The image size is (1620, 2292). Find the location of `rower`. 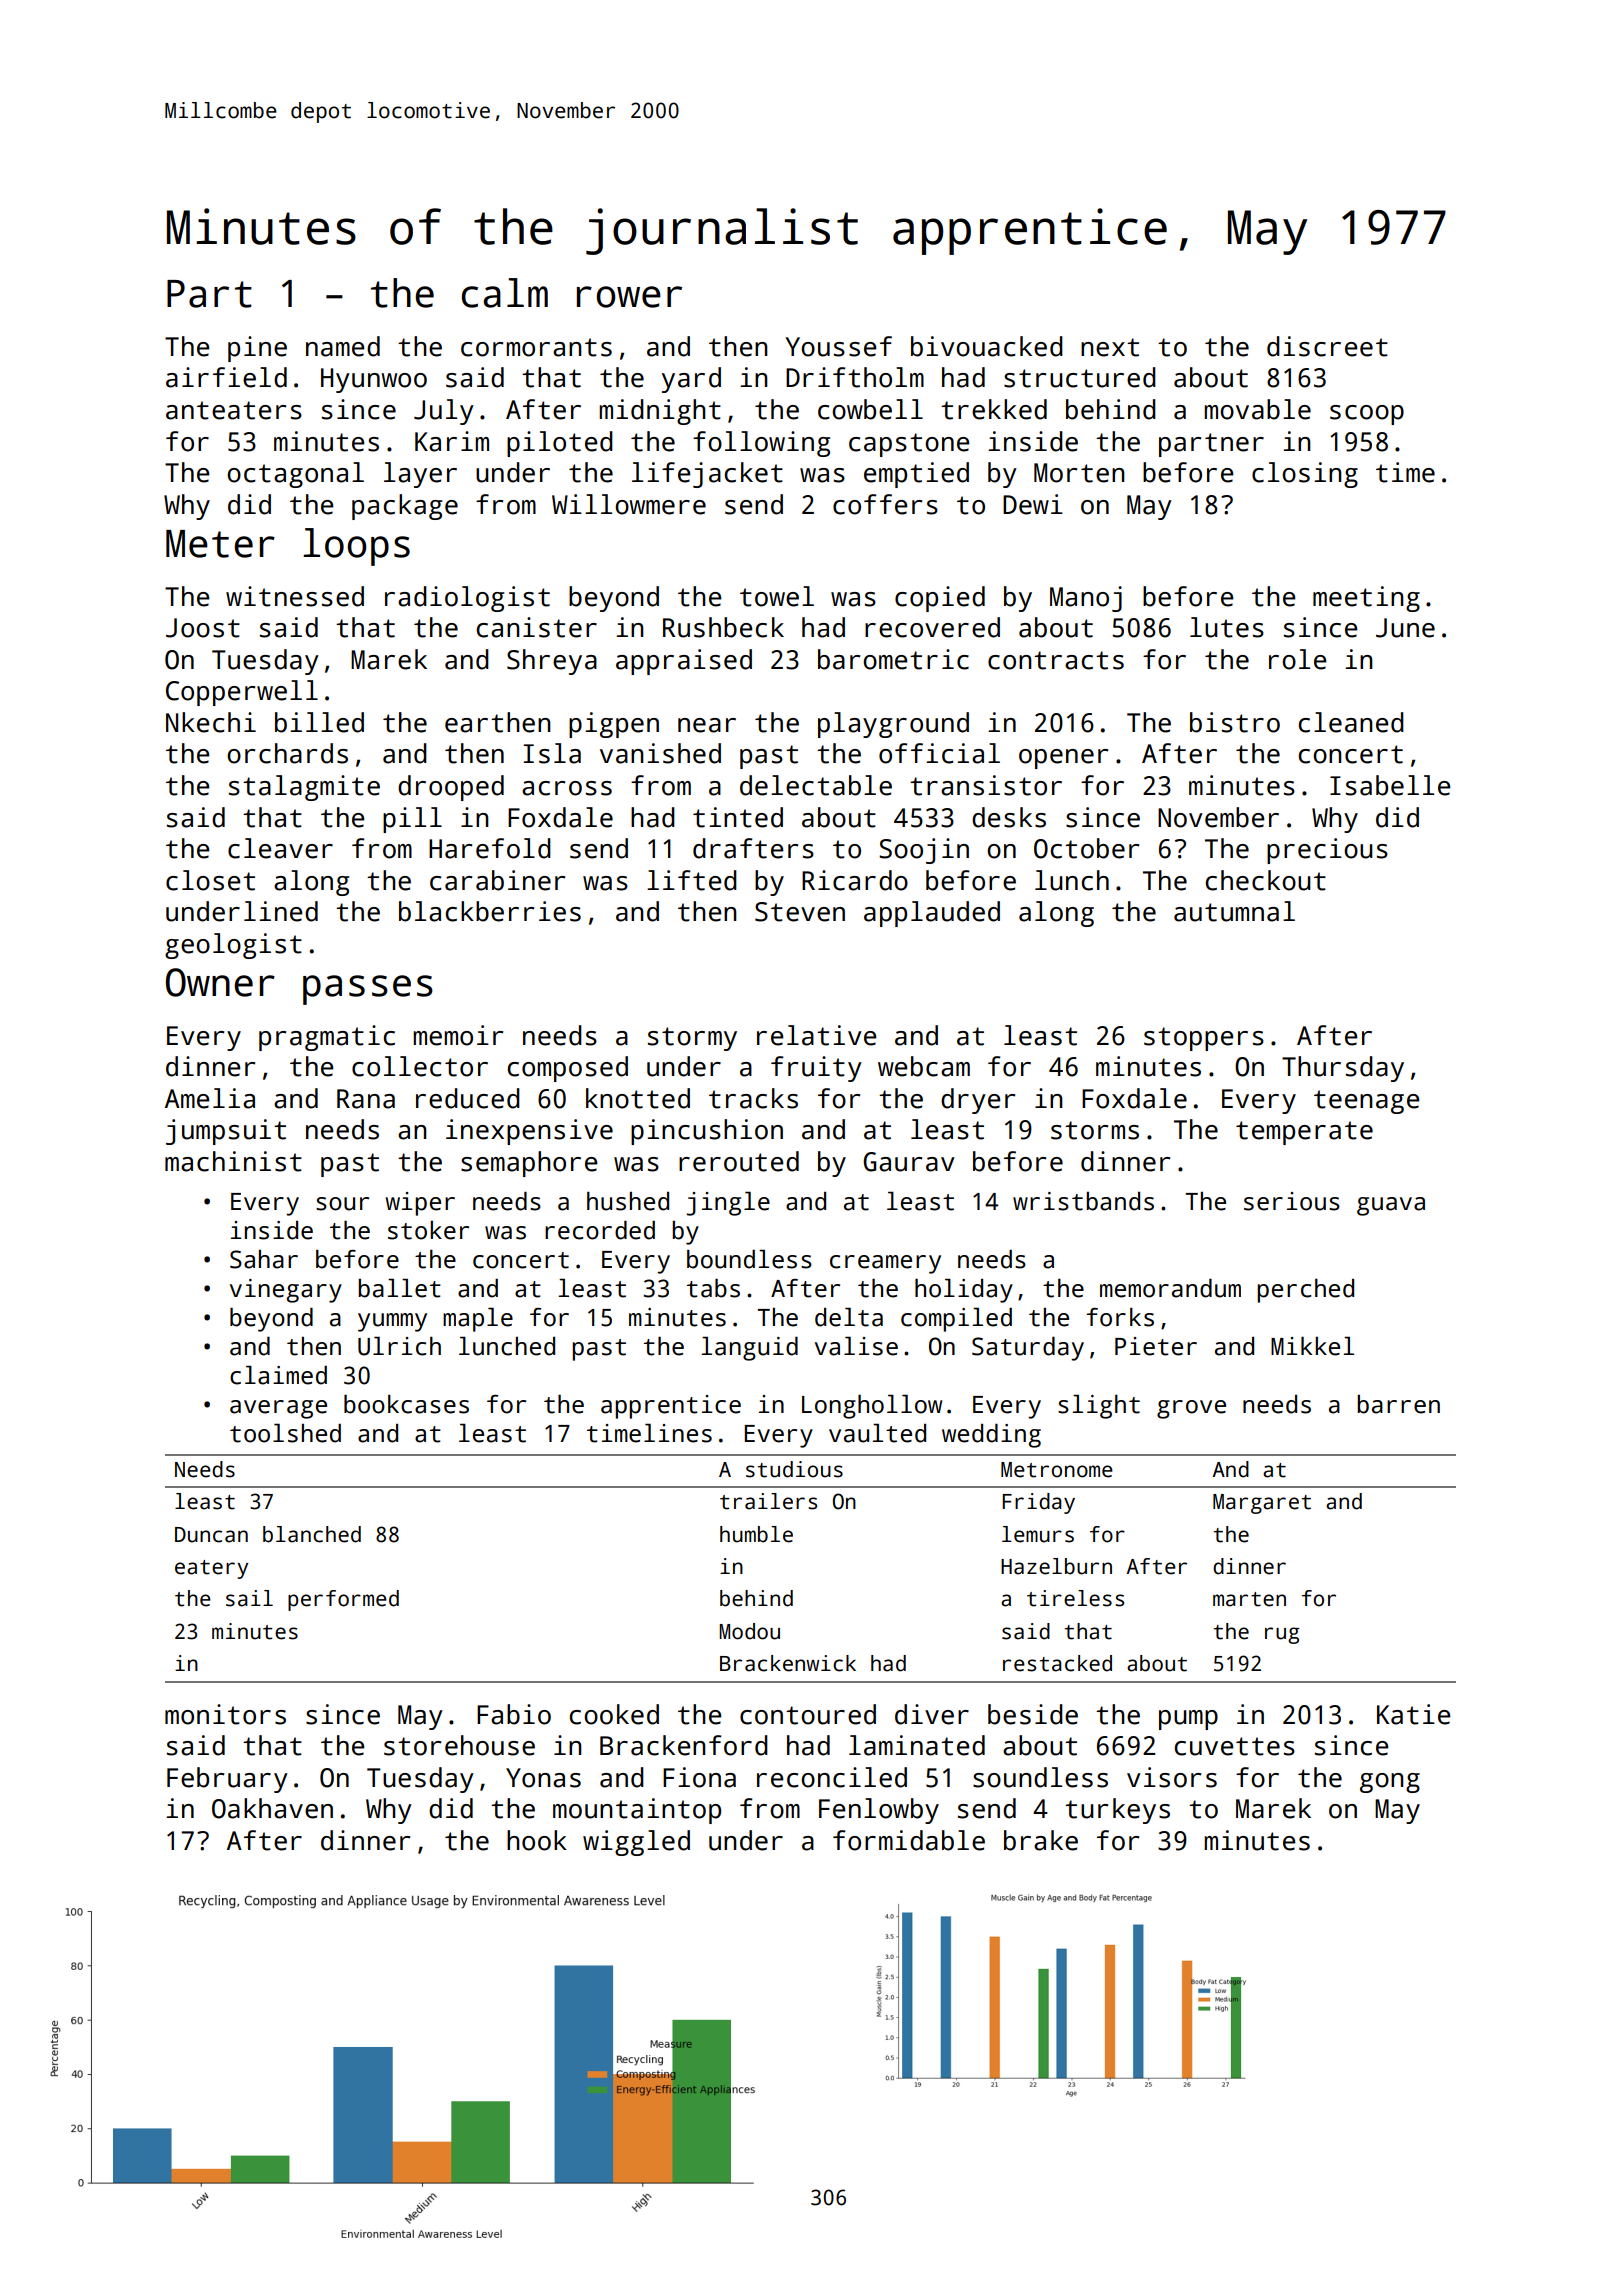

rower is located at coordinates (629, 297).
